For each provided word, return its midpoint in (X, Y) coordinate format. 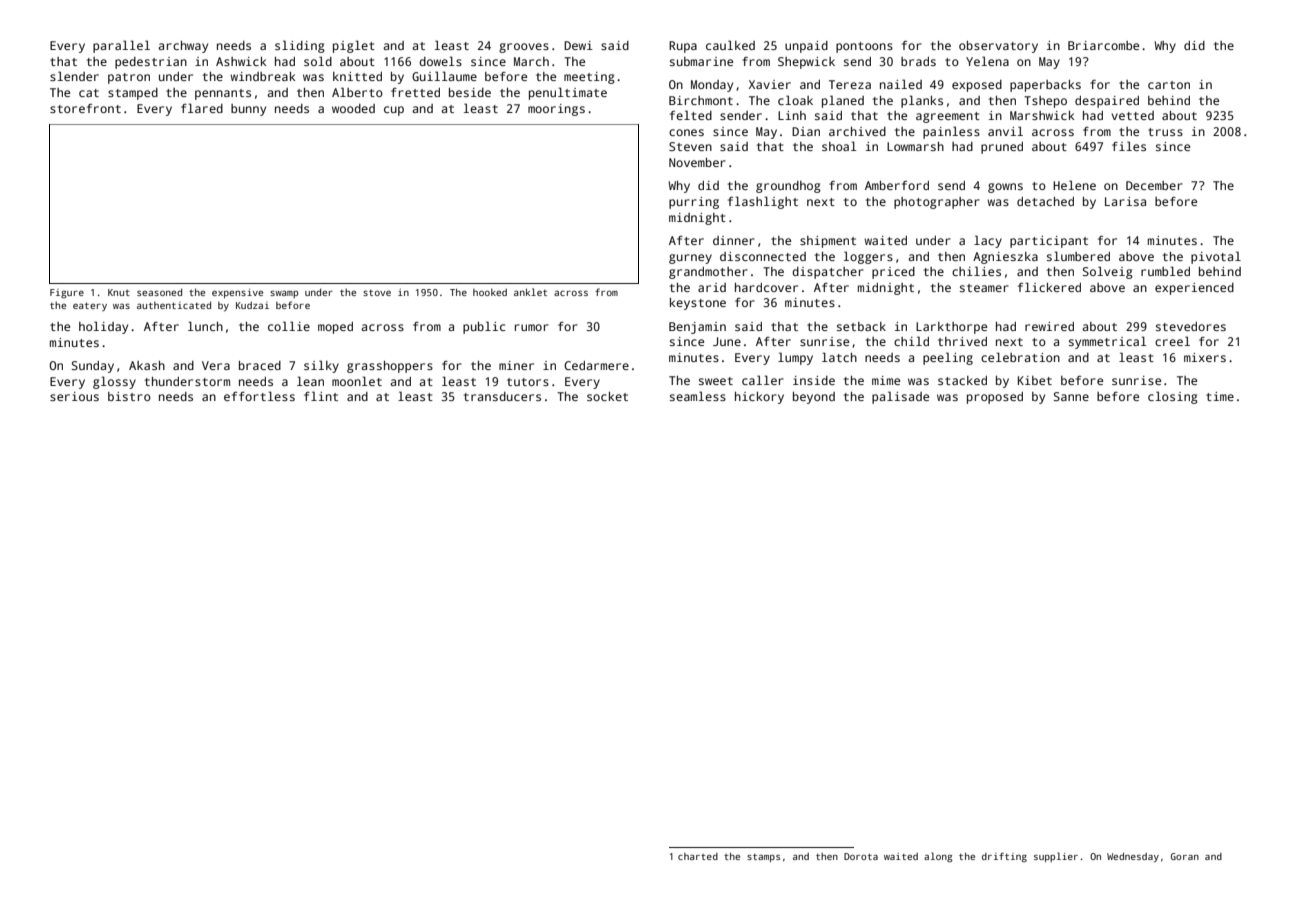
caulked (730, 45)
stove (377, 293)
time (1220, 396)
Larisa (1125, 201)
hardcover (766, 287)
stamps (763, 858)
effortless (259, 396)
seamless (698, 396)
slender (74, 76)
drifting (1004, 857)
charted (698, 856)
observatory (998, 47)
